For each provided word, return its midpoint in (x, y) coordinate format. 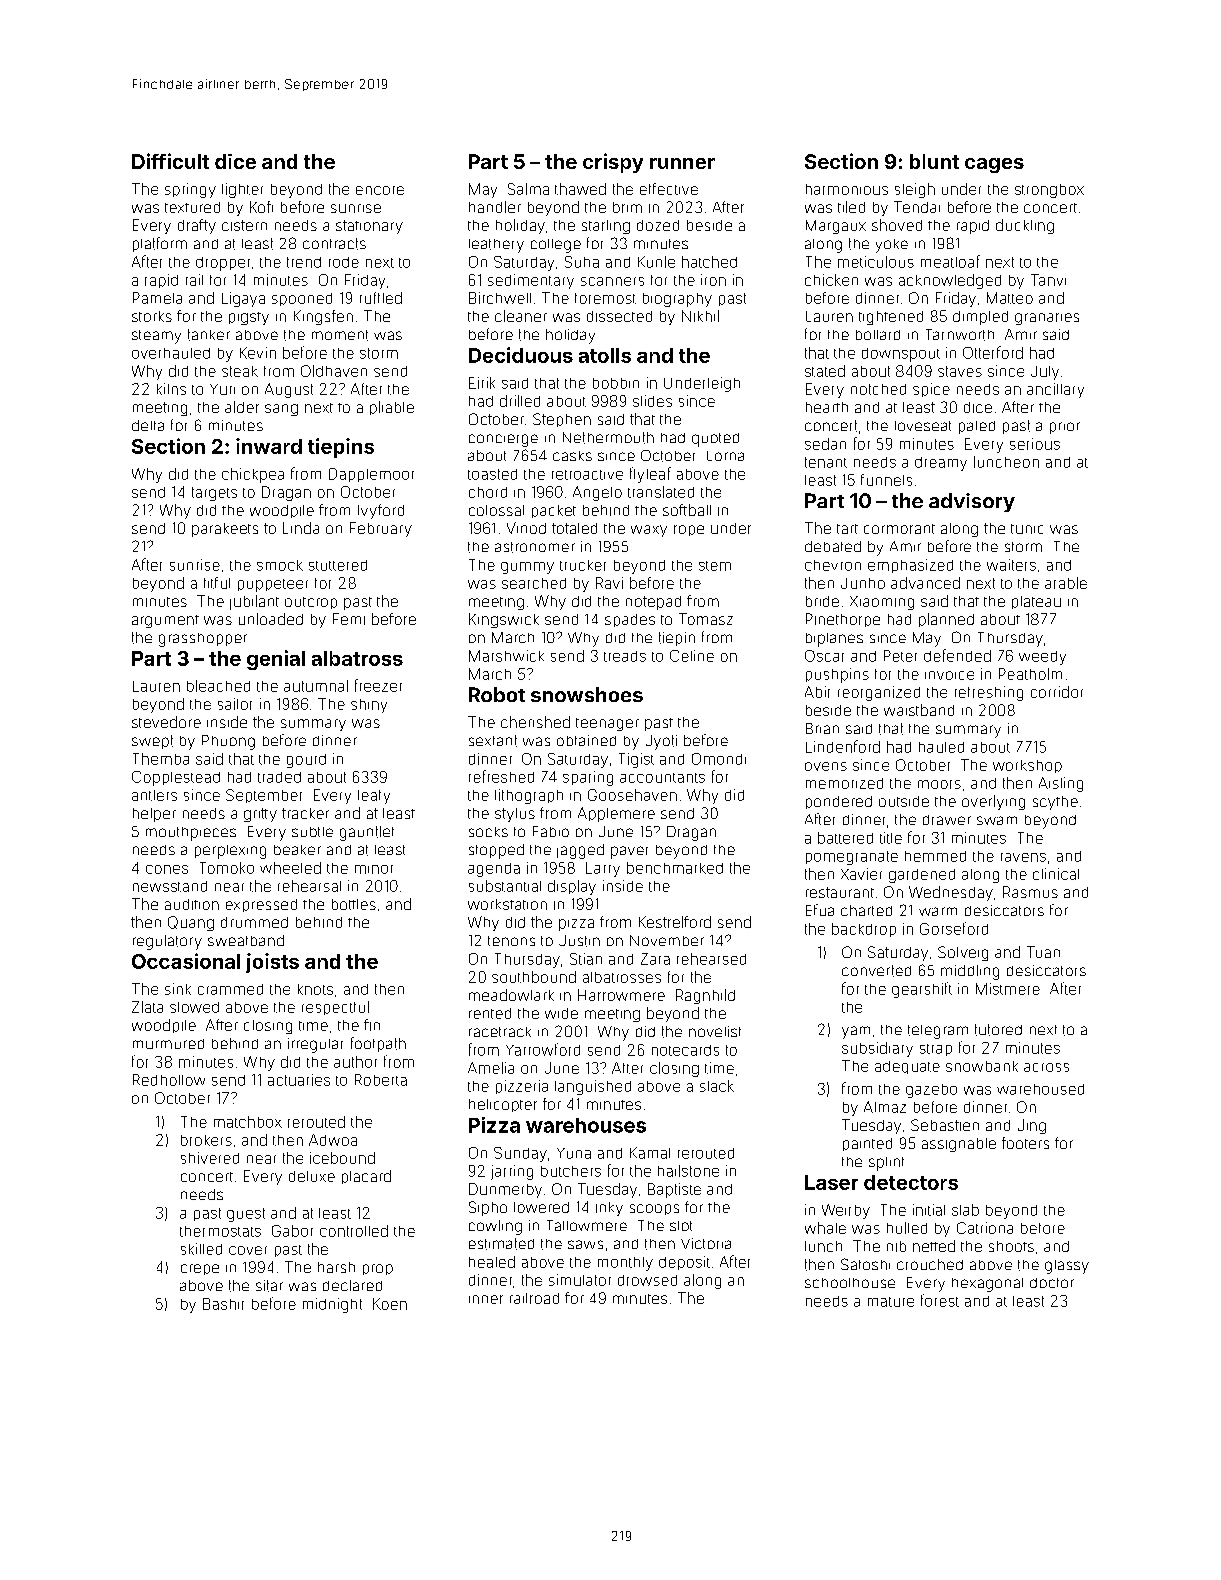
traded (279, 777)
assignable (959, 1145)
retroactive (587, 475)
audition (192, 904)
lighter (242, 190)
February (381, 529)
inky (609, 1209)
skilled (201, 1249)
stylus (515, 815)
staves (960, 371)
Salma (528, 189)
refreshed (501, 776)
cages (994, 165)
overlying (993, 802)
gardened (922, 876)
